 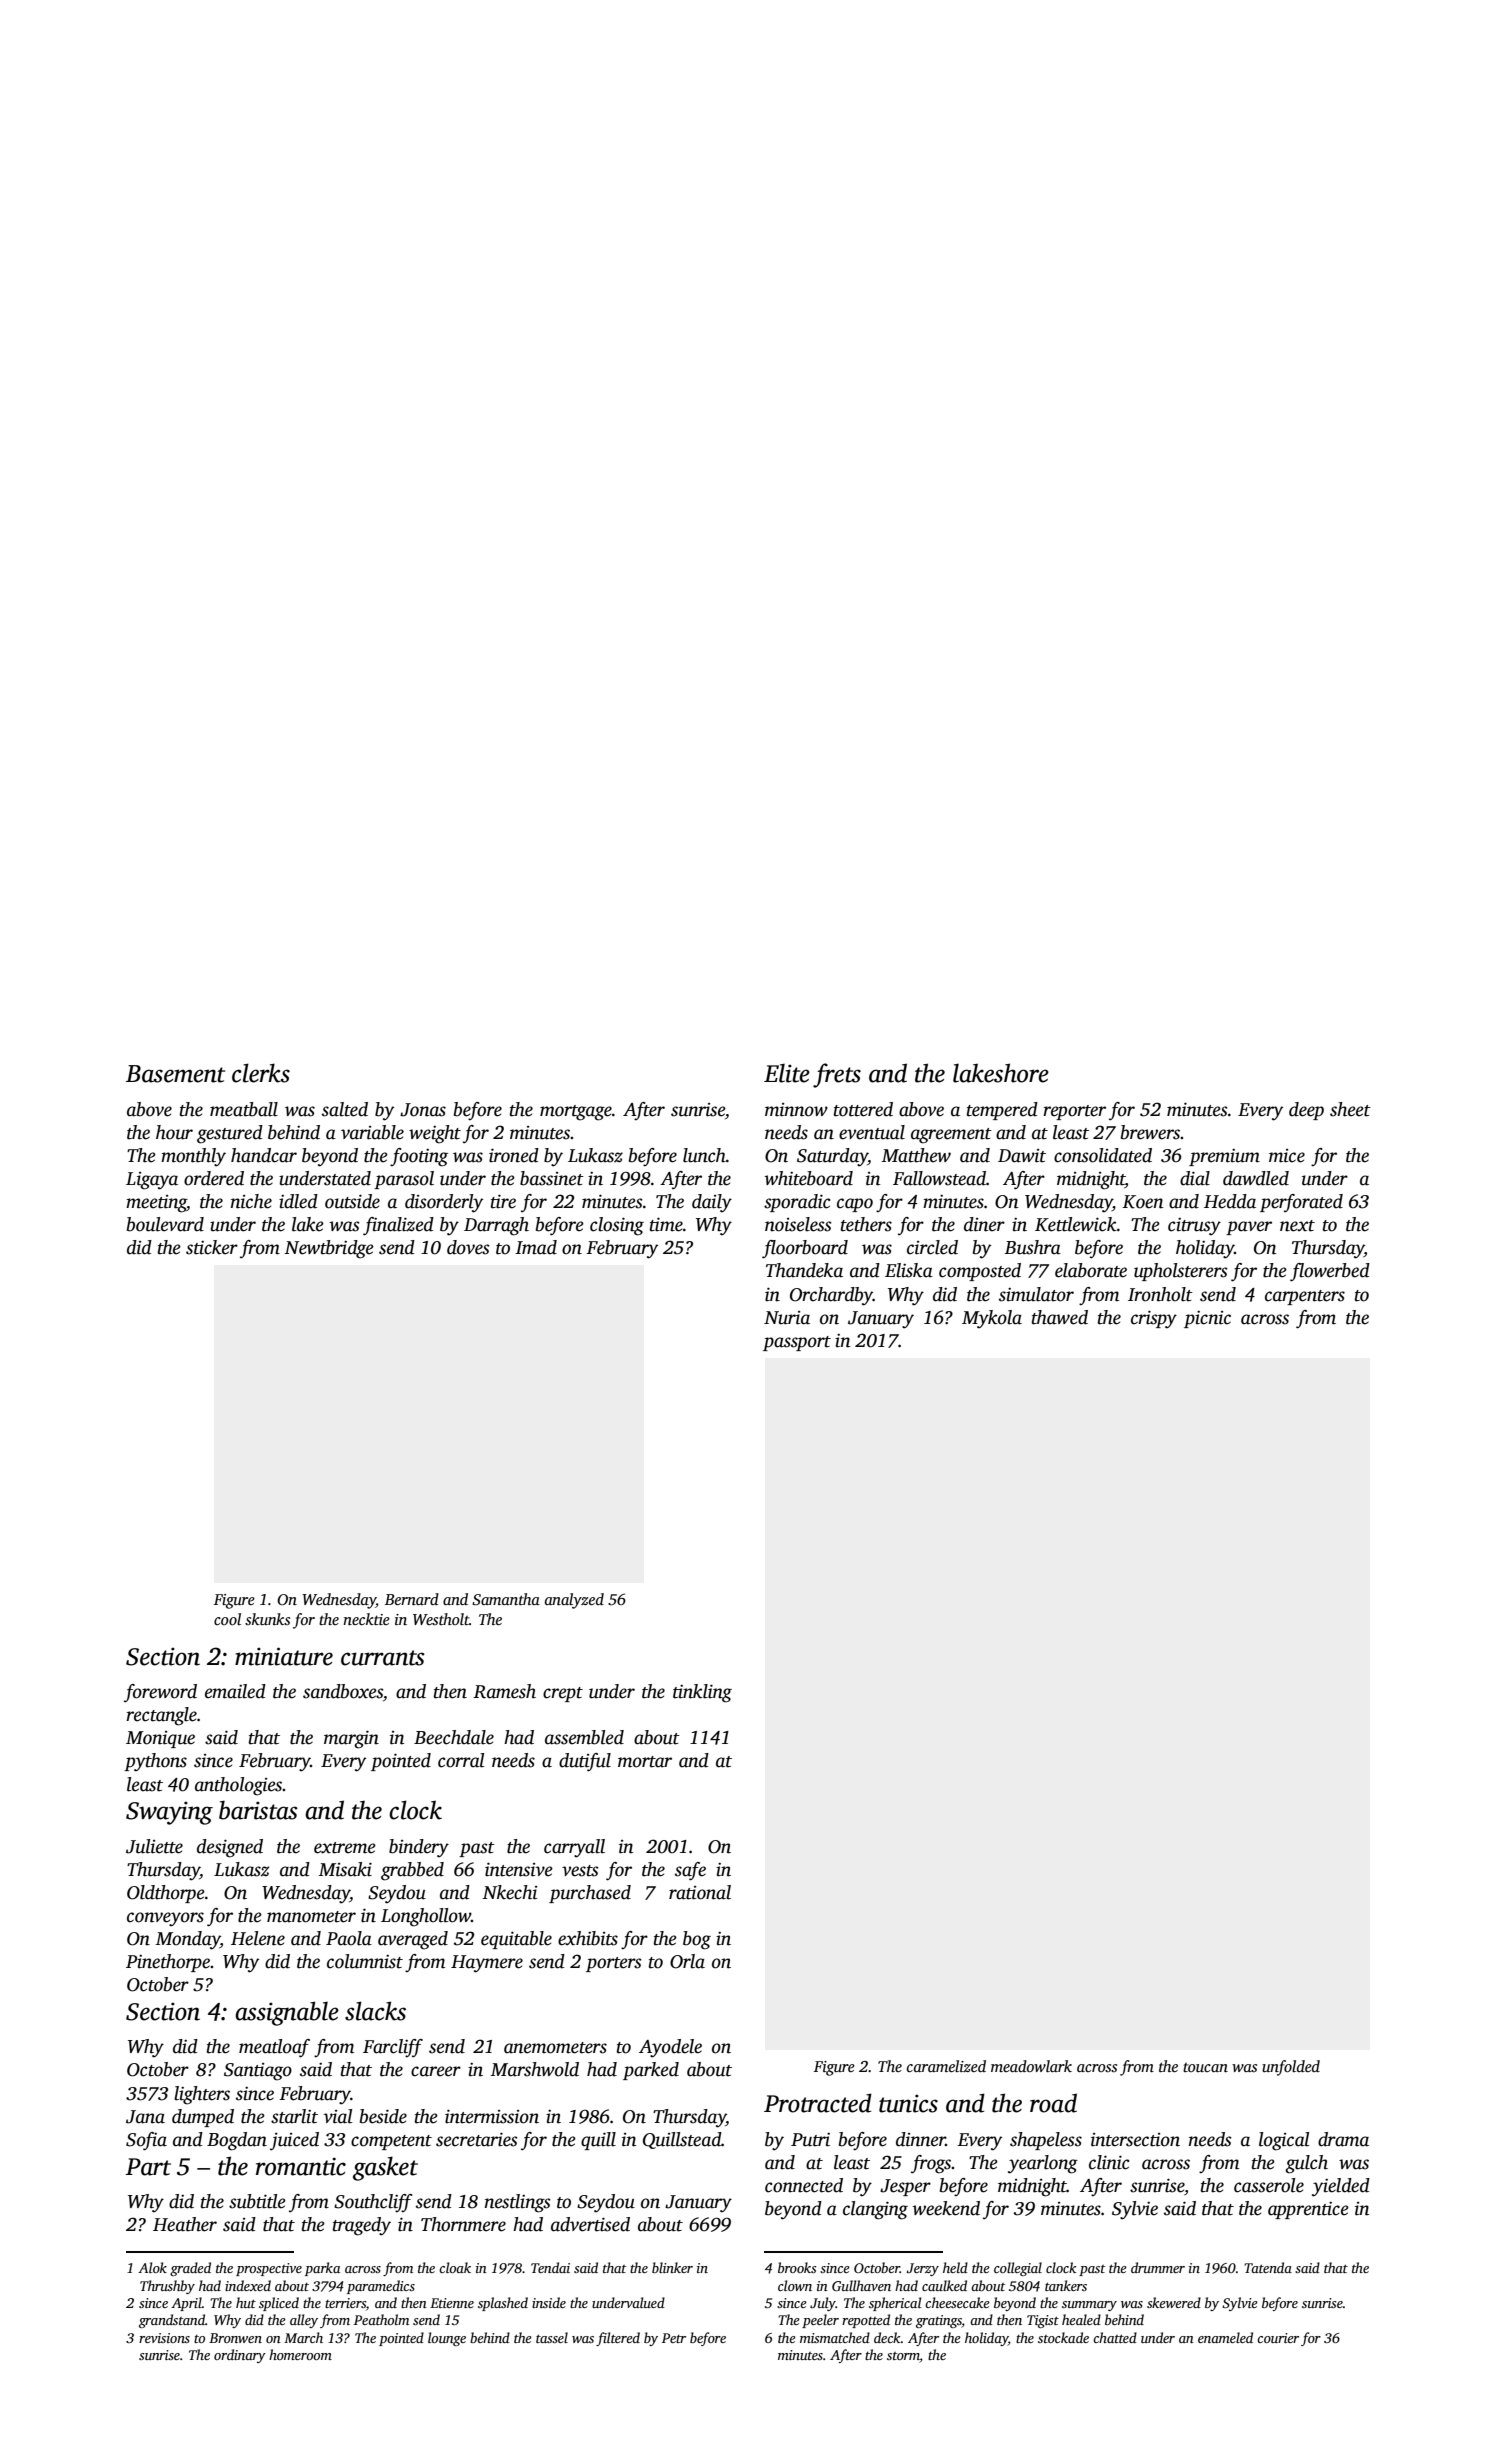 I want to click on picnic, so click(x=1207, y=1319).
